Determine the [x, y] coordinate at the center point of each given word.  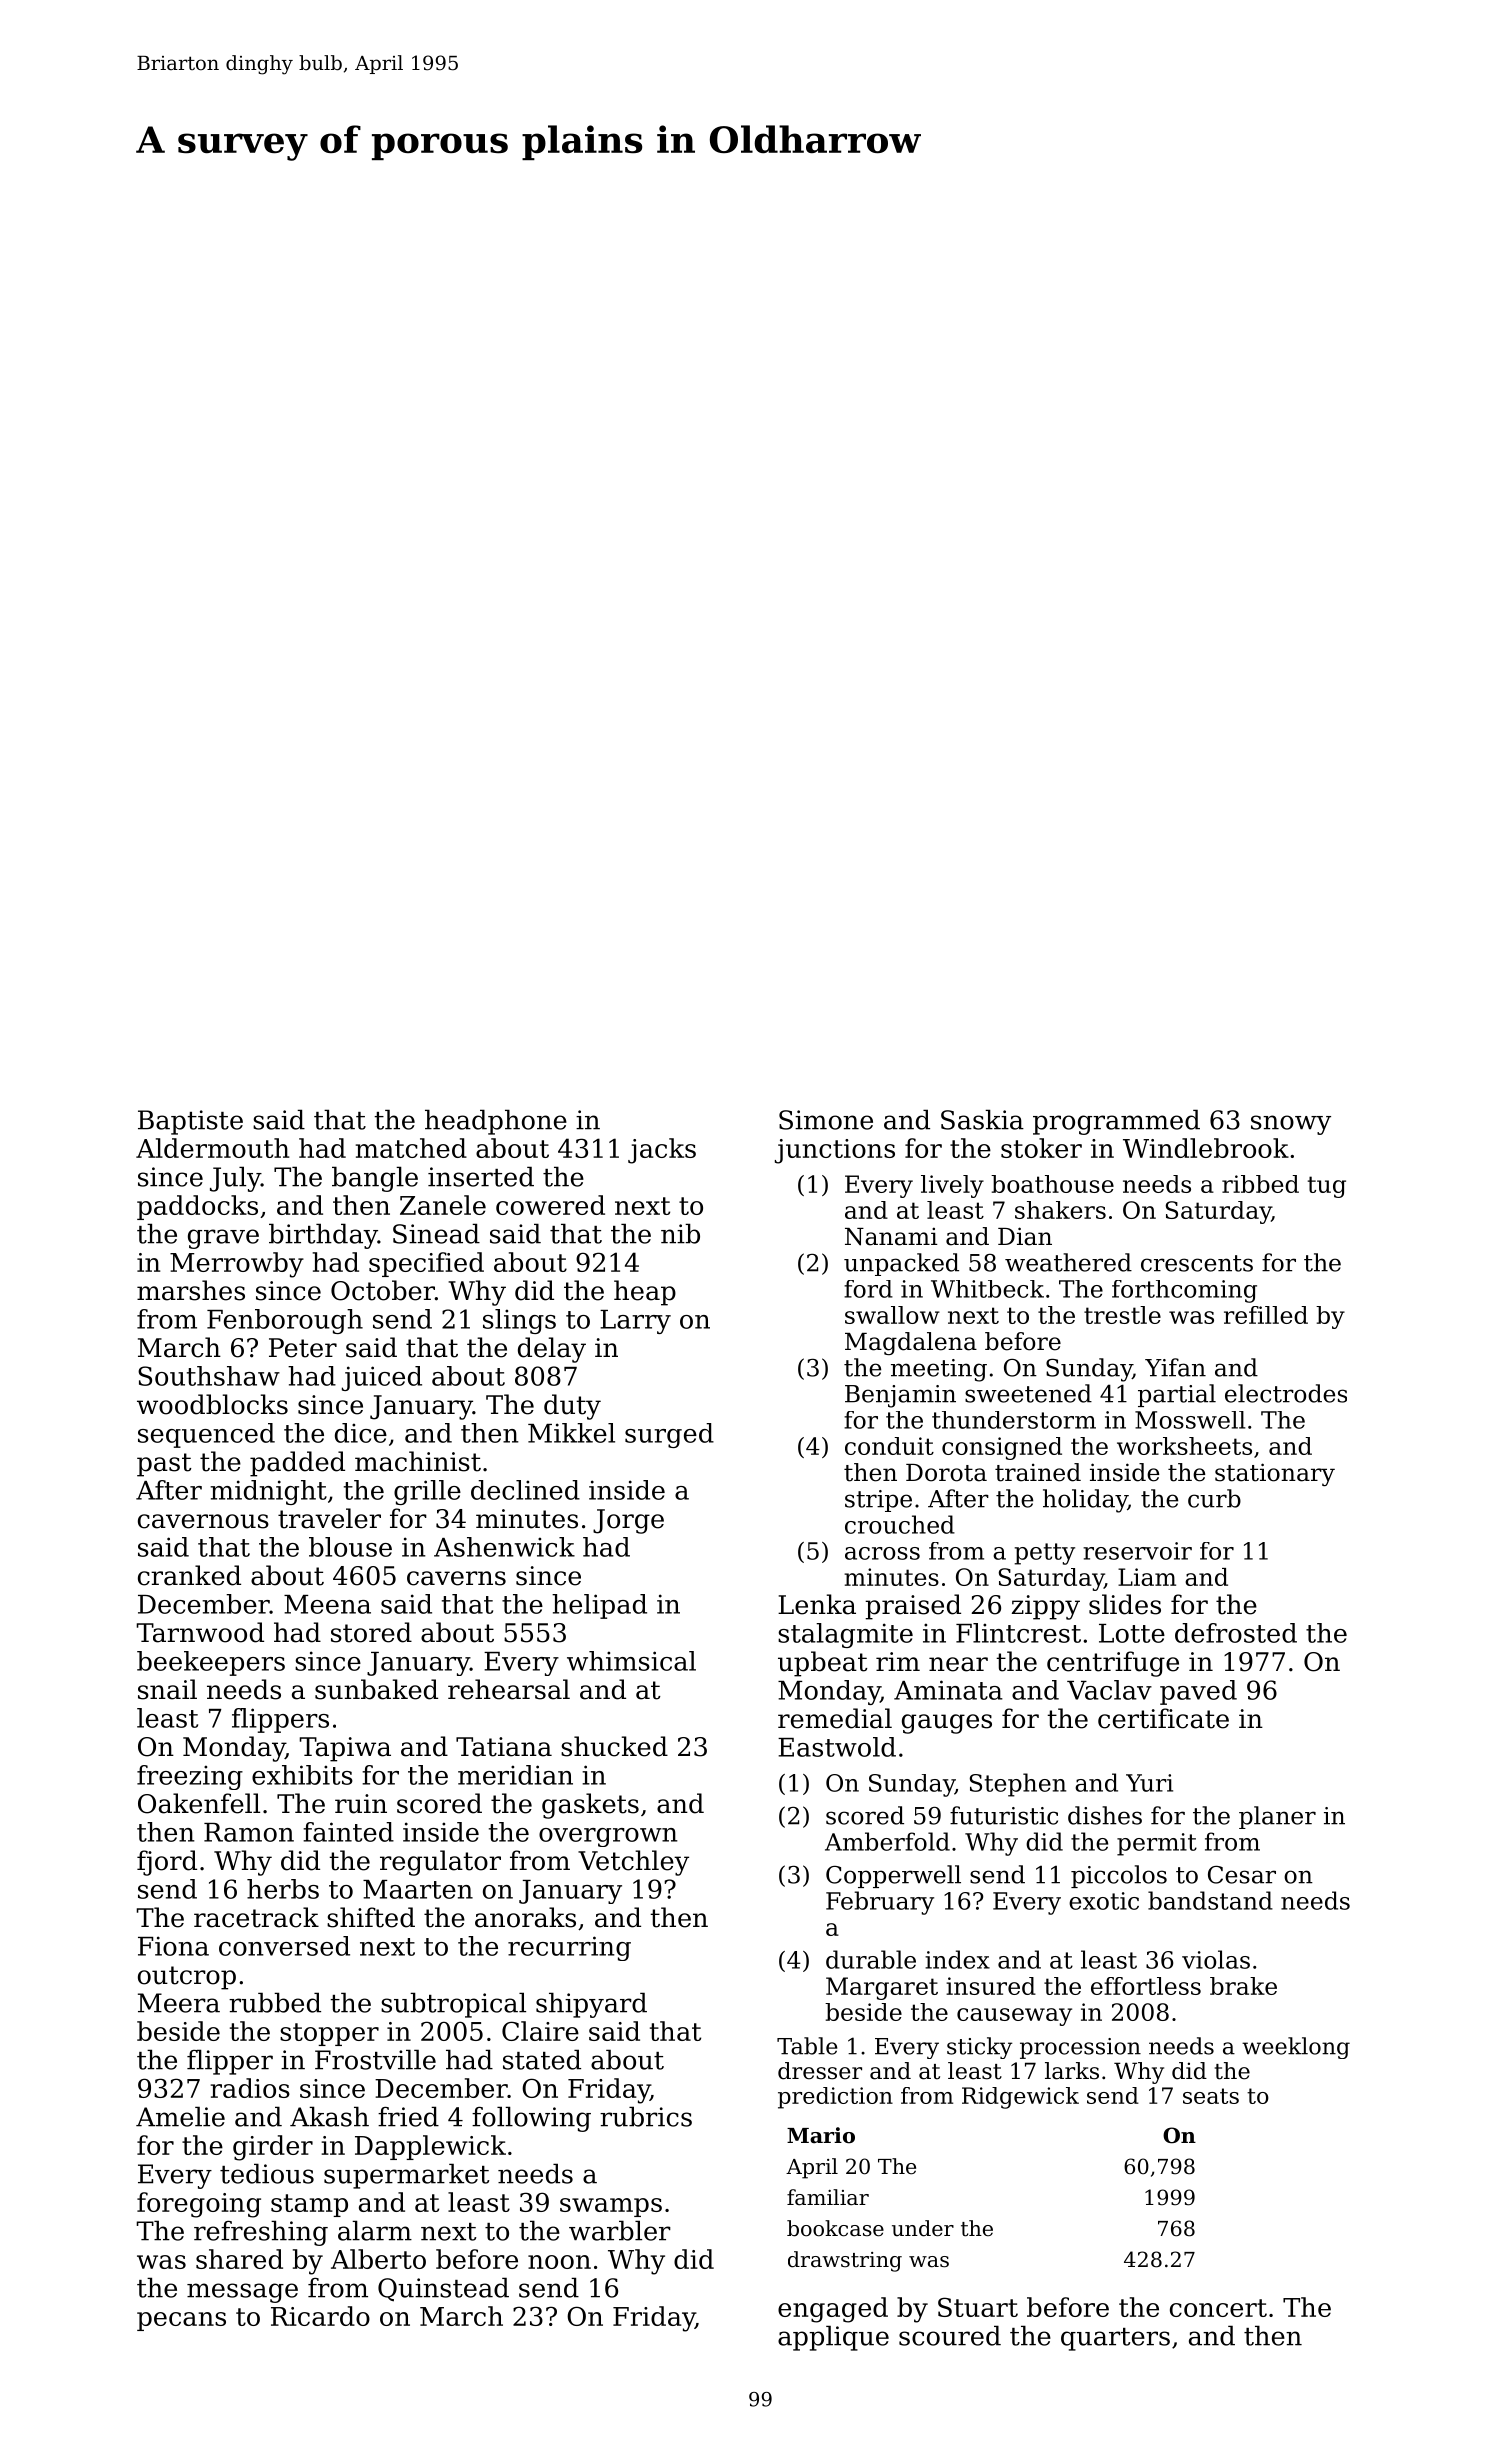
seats [1211, 2096]
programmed [1116, 1122]
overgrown [608, 1837]
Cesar [1242, 1875]
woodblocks [212, 1404]
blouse [350, 1547]
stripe [878, 1501]
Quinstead [443, 2289]
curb [1214, 1498]
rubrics [646, 2116]
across [882, 1553]
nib [680, 1233]
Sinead [436, 1233]
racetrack [256, 1917]
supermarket [406, 2176]
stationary [1275, 1474]
